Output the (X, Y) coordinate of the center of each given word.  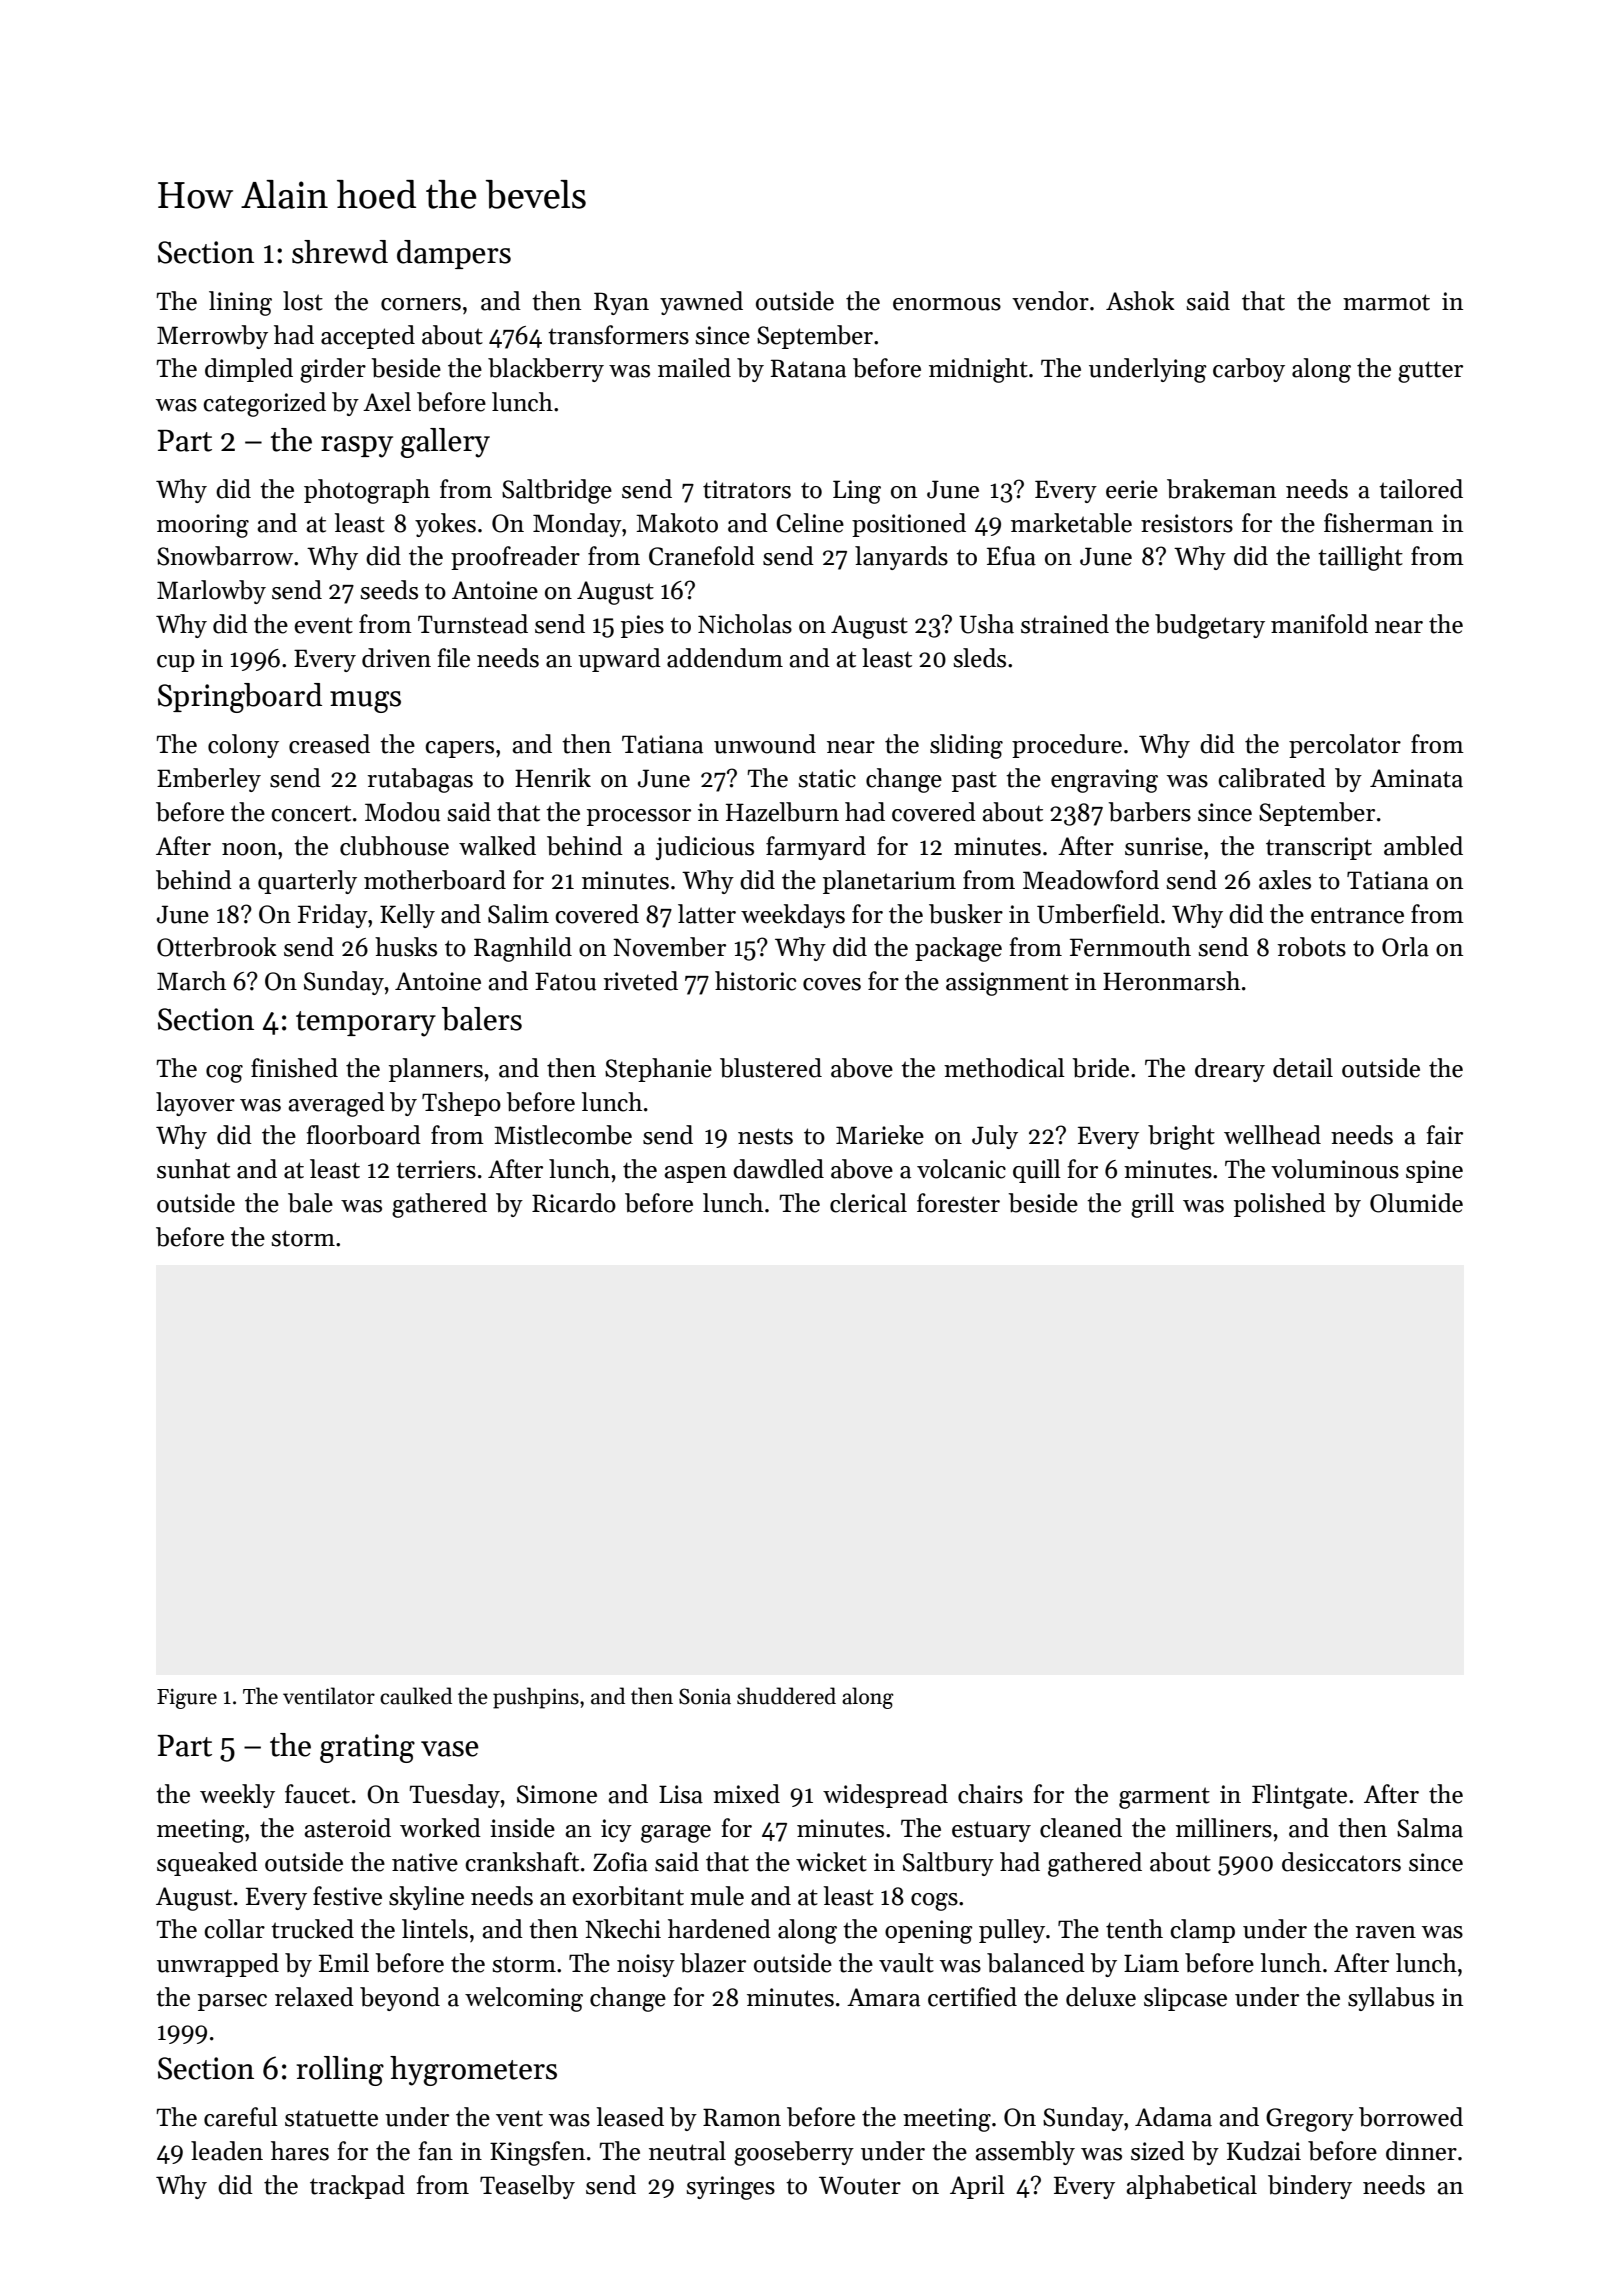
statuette (331, 2118)
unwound (765, 744)
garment (1164, 1798)
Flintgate (1299, 1796)
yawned (701, 303)
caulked (416, 1696)
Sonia (705, 1696)
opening (929, 1932)
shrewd (340, 252)
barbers (1149, 812)
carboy (1249, 370)
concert (311, 813)
